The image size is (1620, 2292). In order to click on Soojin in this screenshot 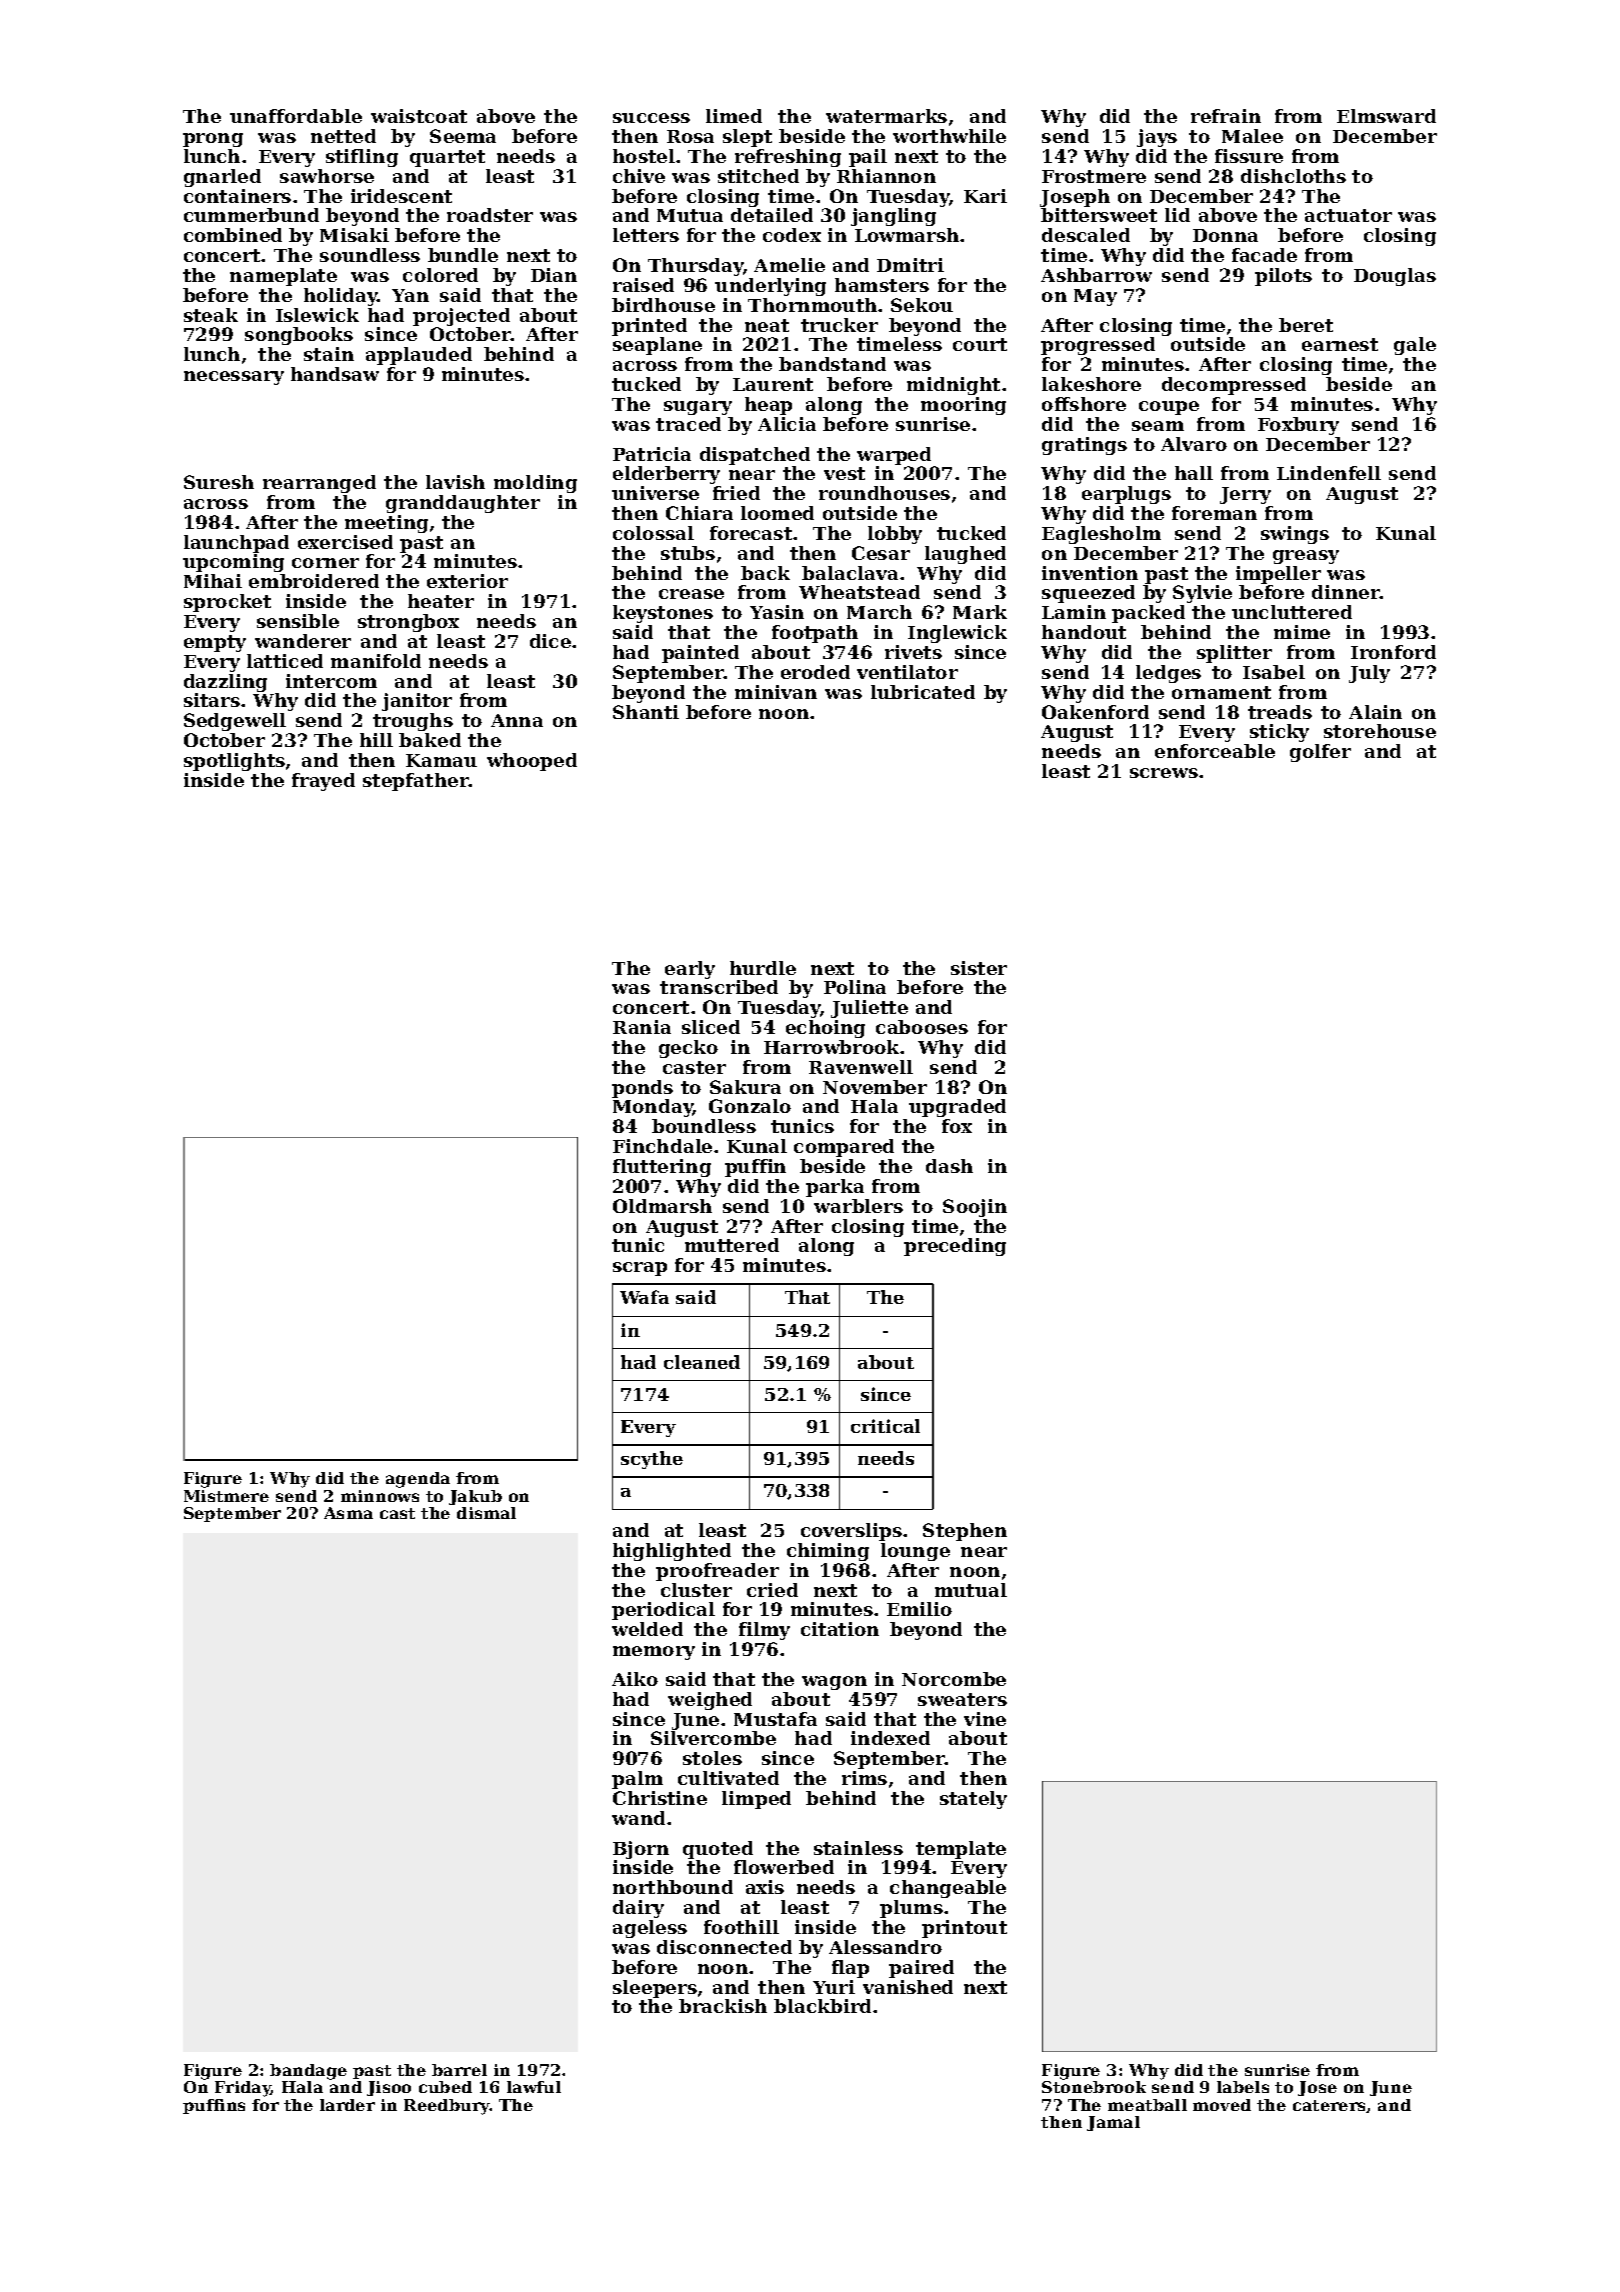, I will do `click(975, 1208)`.
